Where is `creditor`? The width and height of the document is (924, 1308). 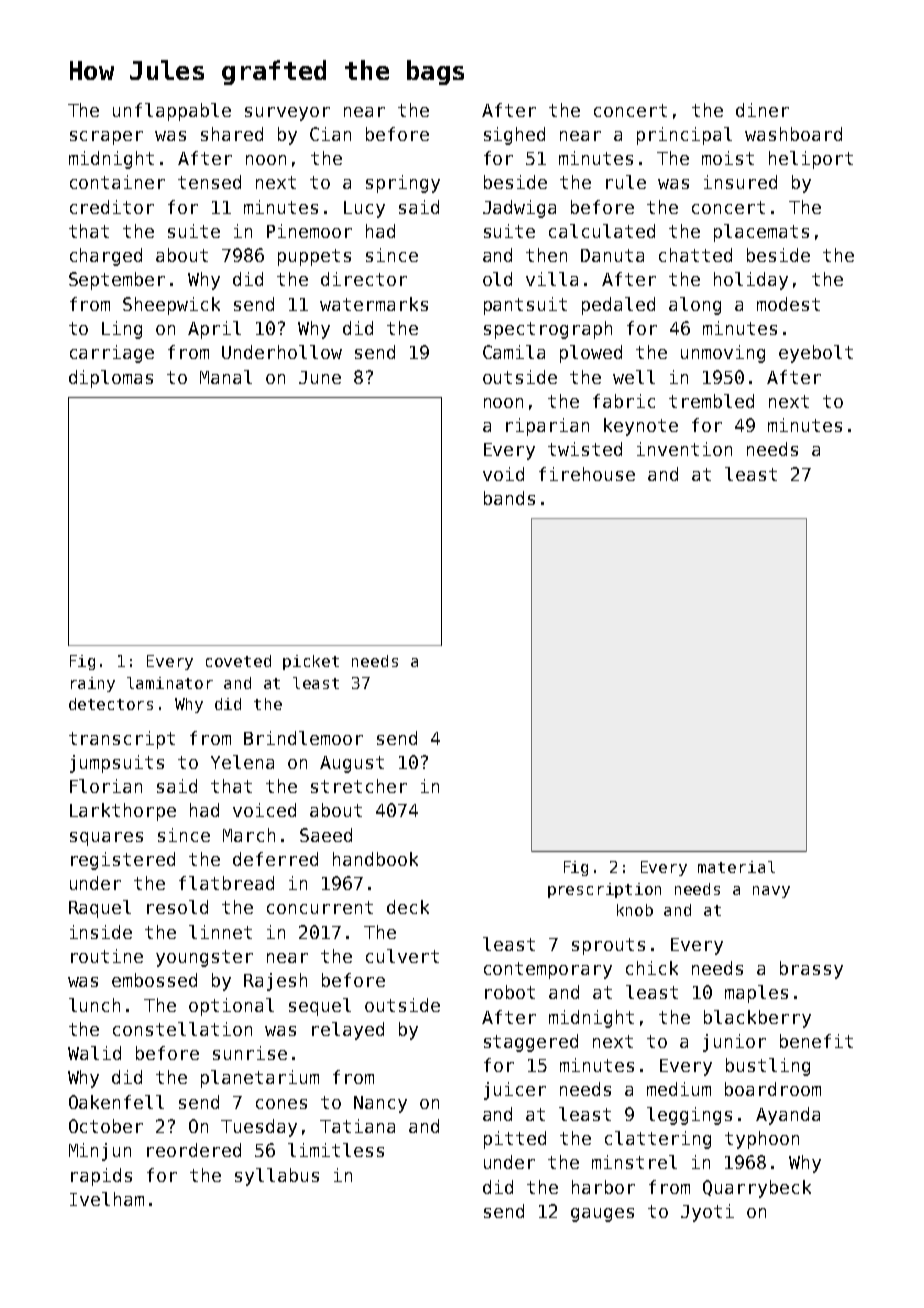 creditor is located at coordinates (112, 207).
